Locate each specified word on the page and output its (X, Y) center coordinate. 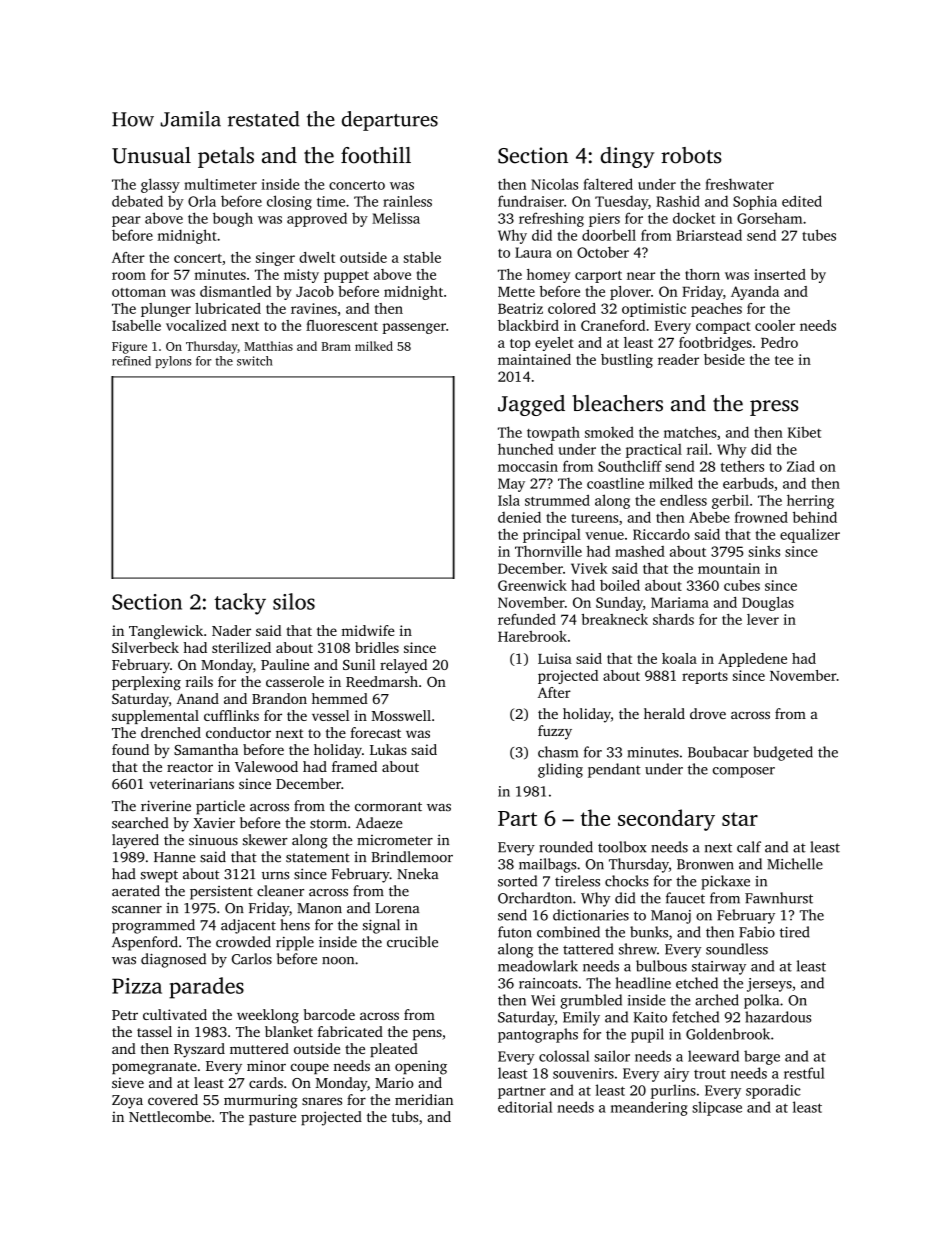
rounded (566, 847)
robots (691, 155)
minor (266, 1065)
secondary (666, 820)
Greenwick (532, 585)
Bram (336, 346)
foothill (376, 155)
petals (226, 157)
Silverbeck (145, 647)
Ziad (801, 466)
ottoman (139, 292)
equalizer (810, 535)
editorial (525, 1107)
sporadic (773, 1091)
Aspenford (145, 943)
